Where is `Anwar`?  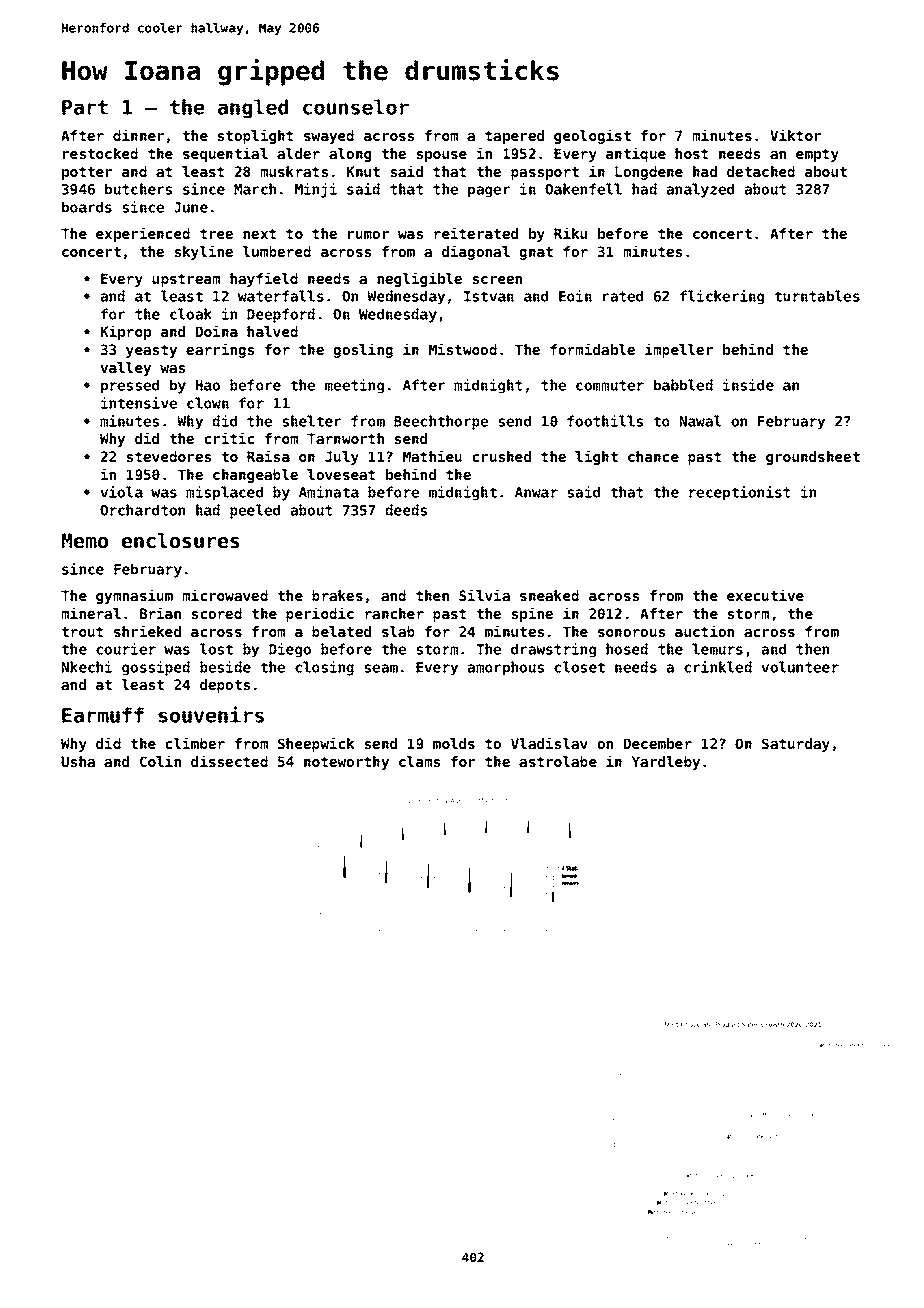 Anwar is located at coordinates (536, 492).
